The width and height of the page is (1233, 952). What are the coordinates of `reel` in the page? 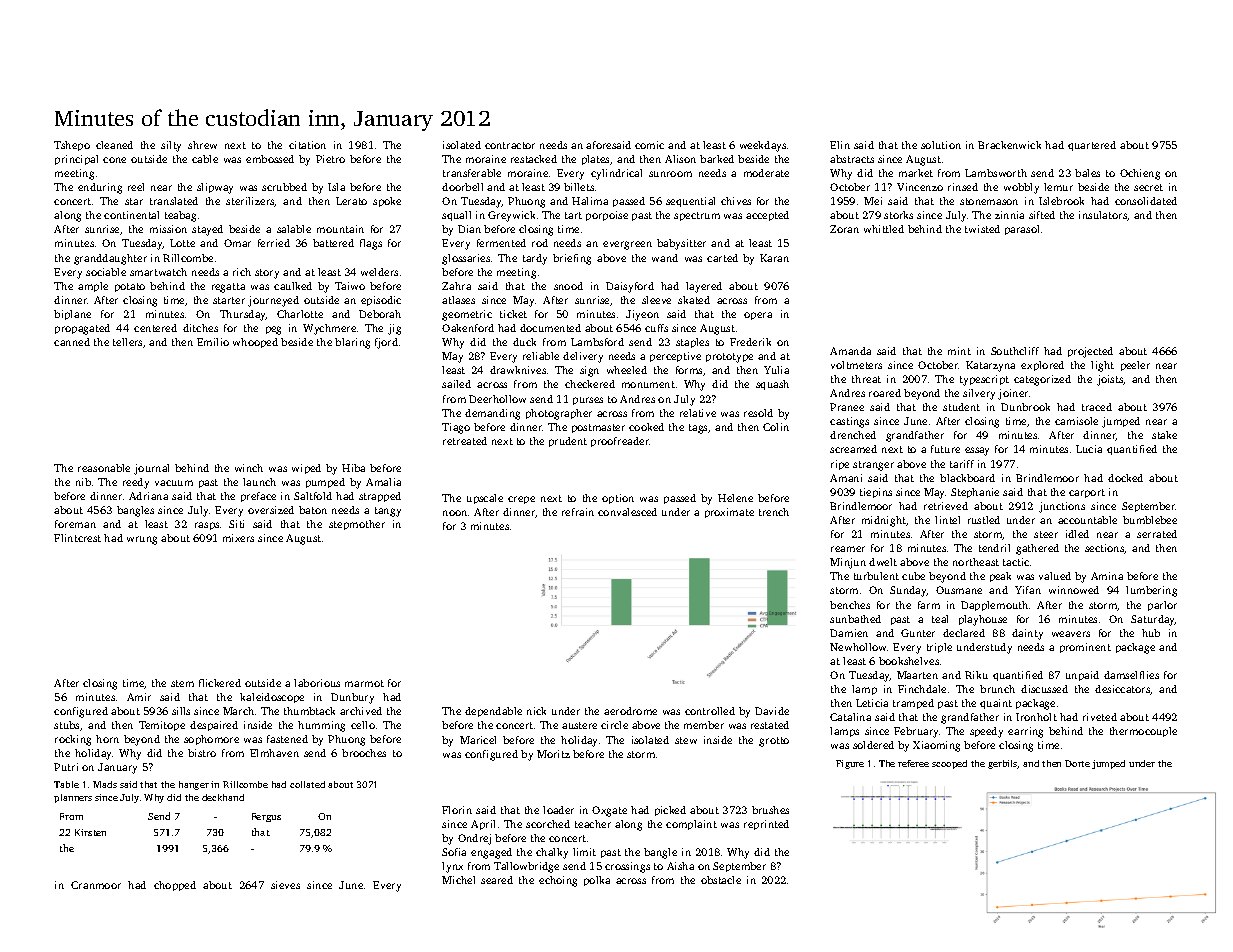 It's located at (136, 187).
